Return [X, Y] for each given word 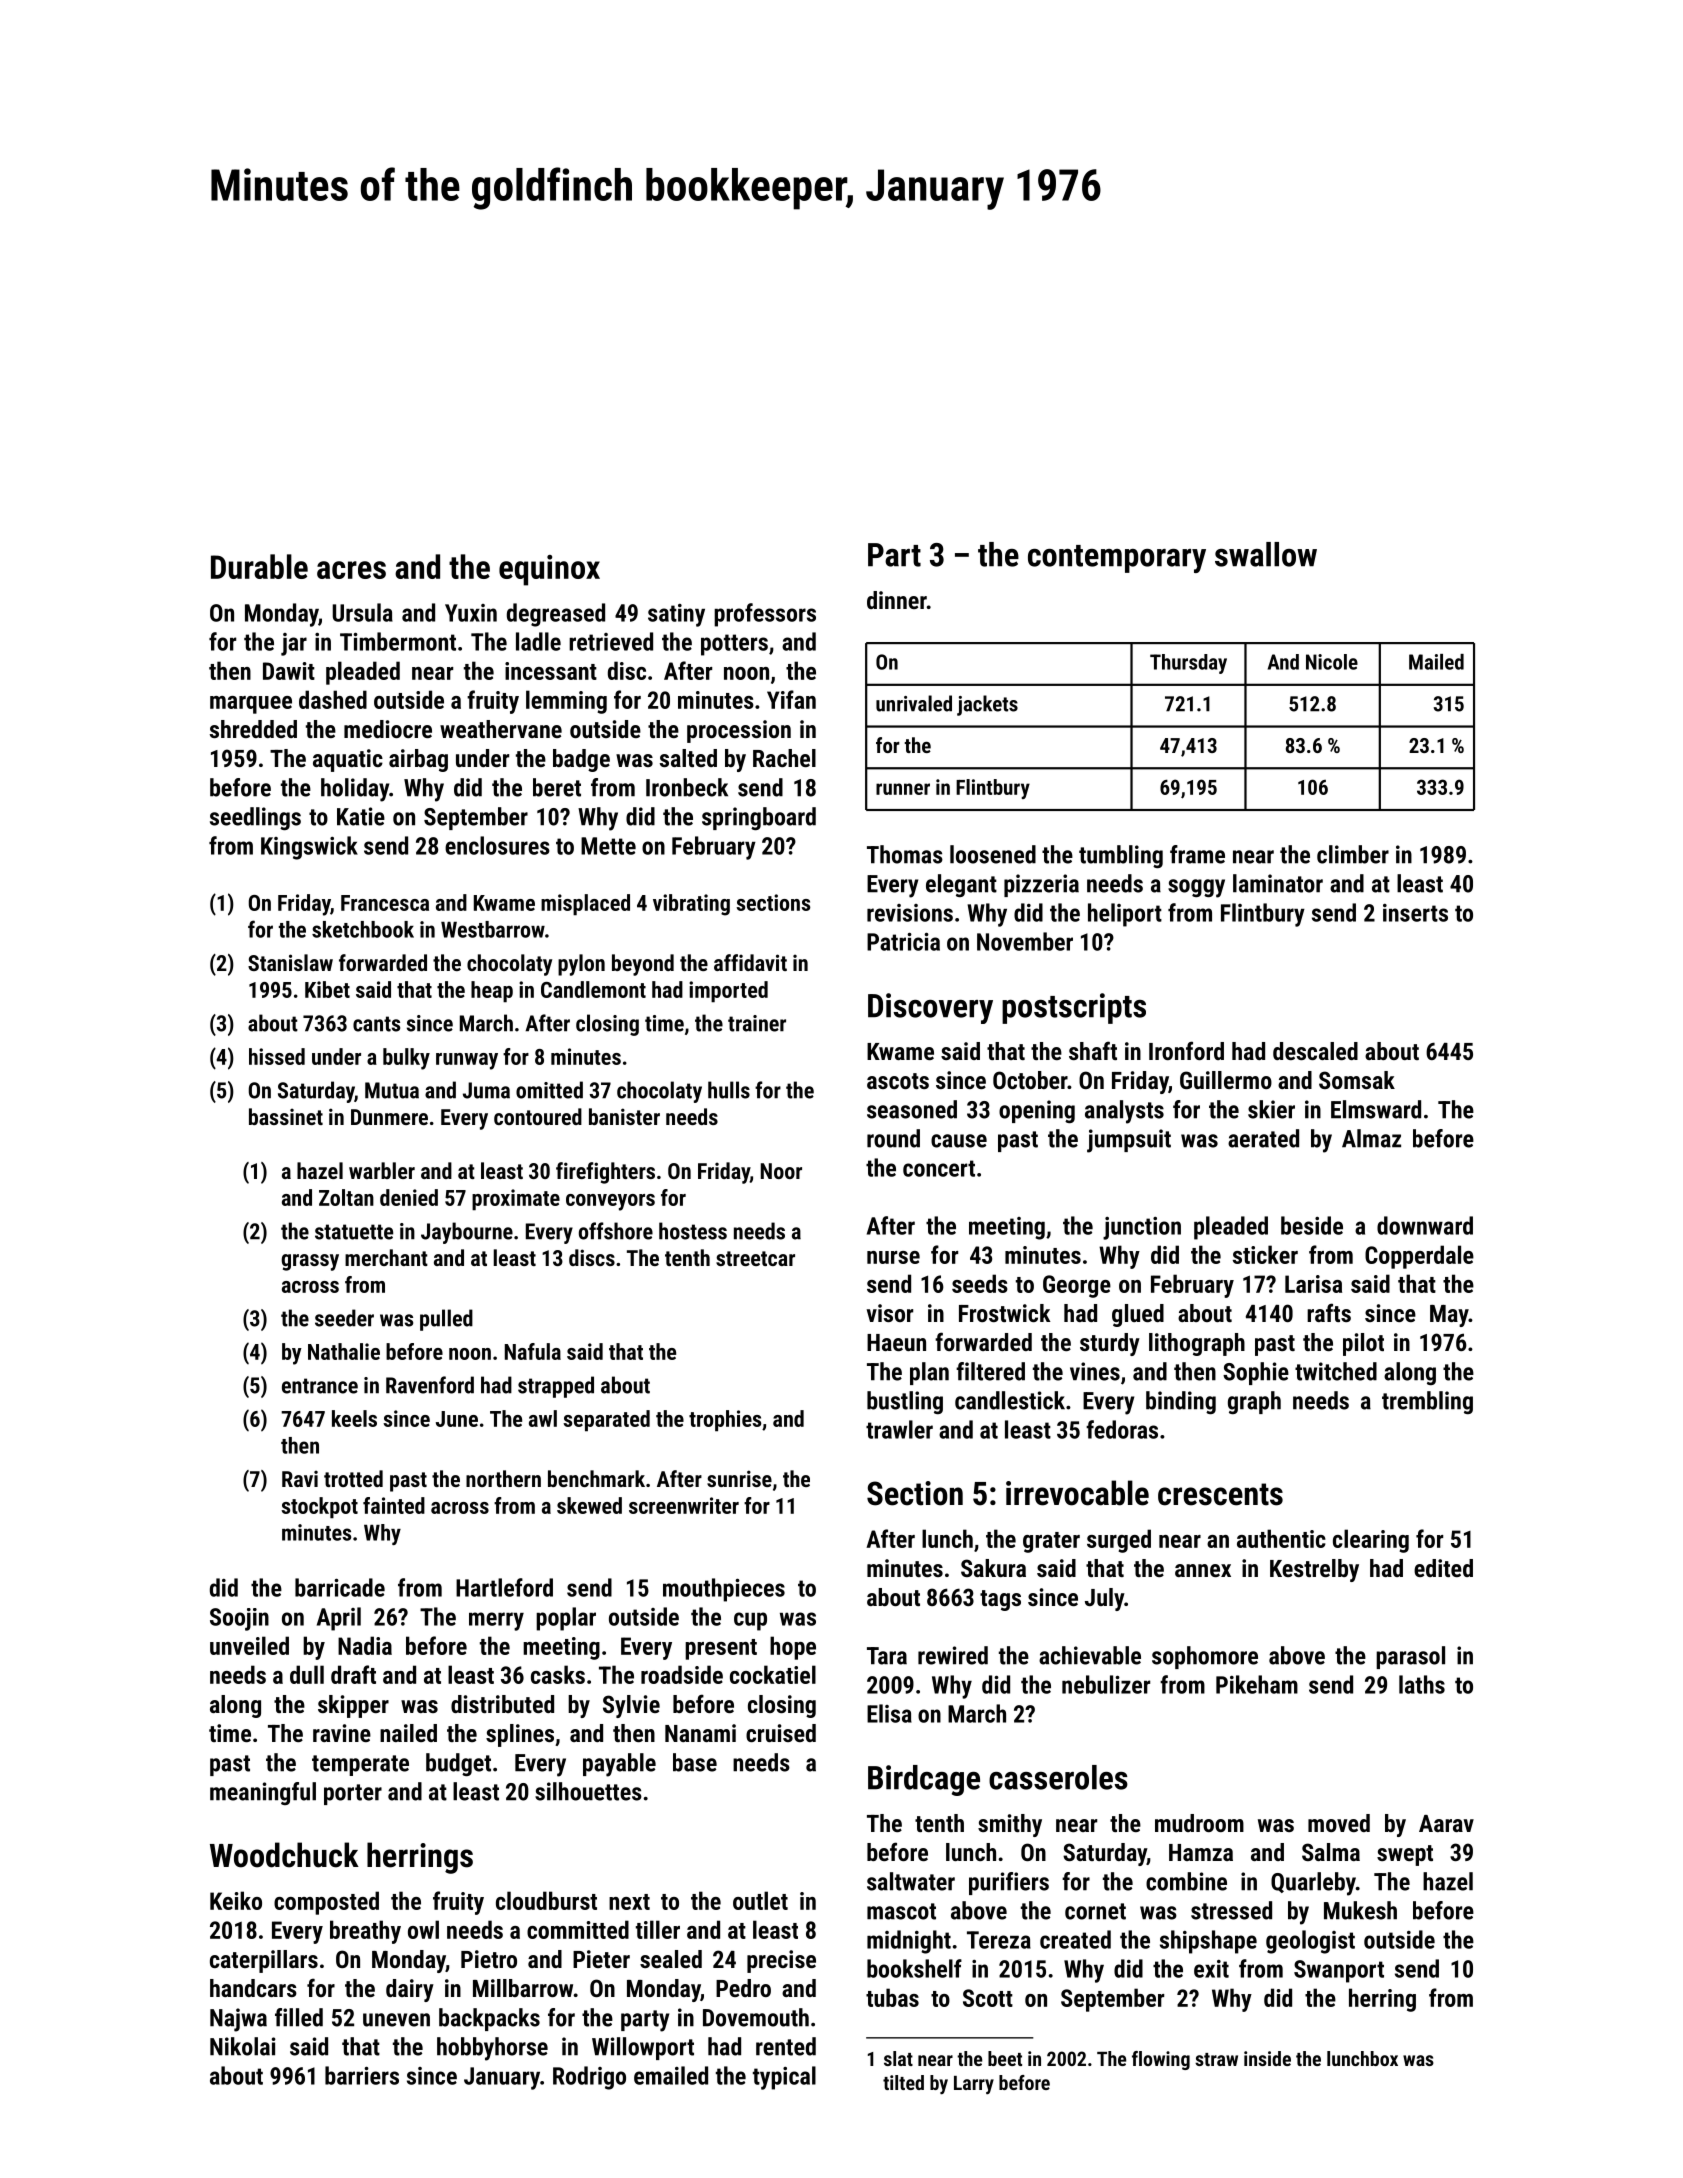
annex [1203, 1570]
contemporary [1117, 559]
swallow [1266, 554]
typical [784, 2078]
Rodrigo [589, 2078]
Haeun [896, 1342]
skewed [589, 1505]
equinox [549, 570]
